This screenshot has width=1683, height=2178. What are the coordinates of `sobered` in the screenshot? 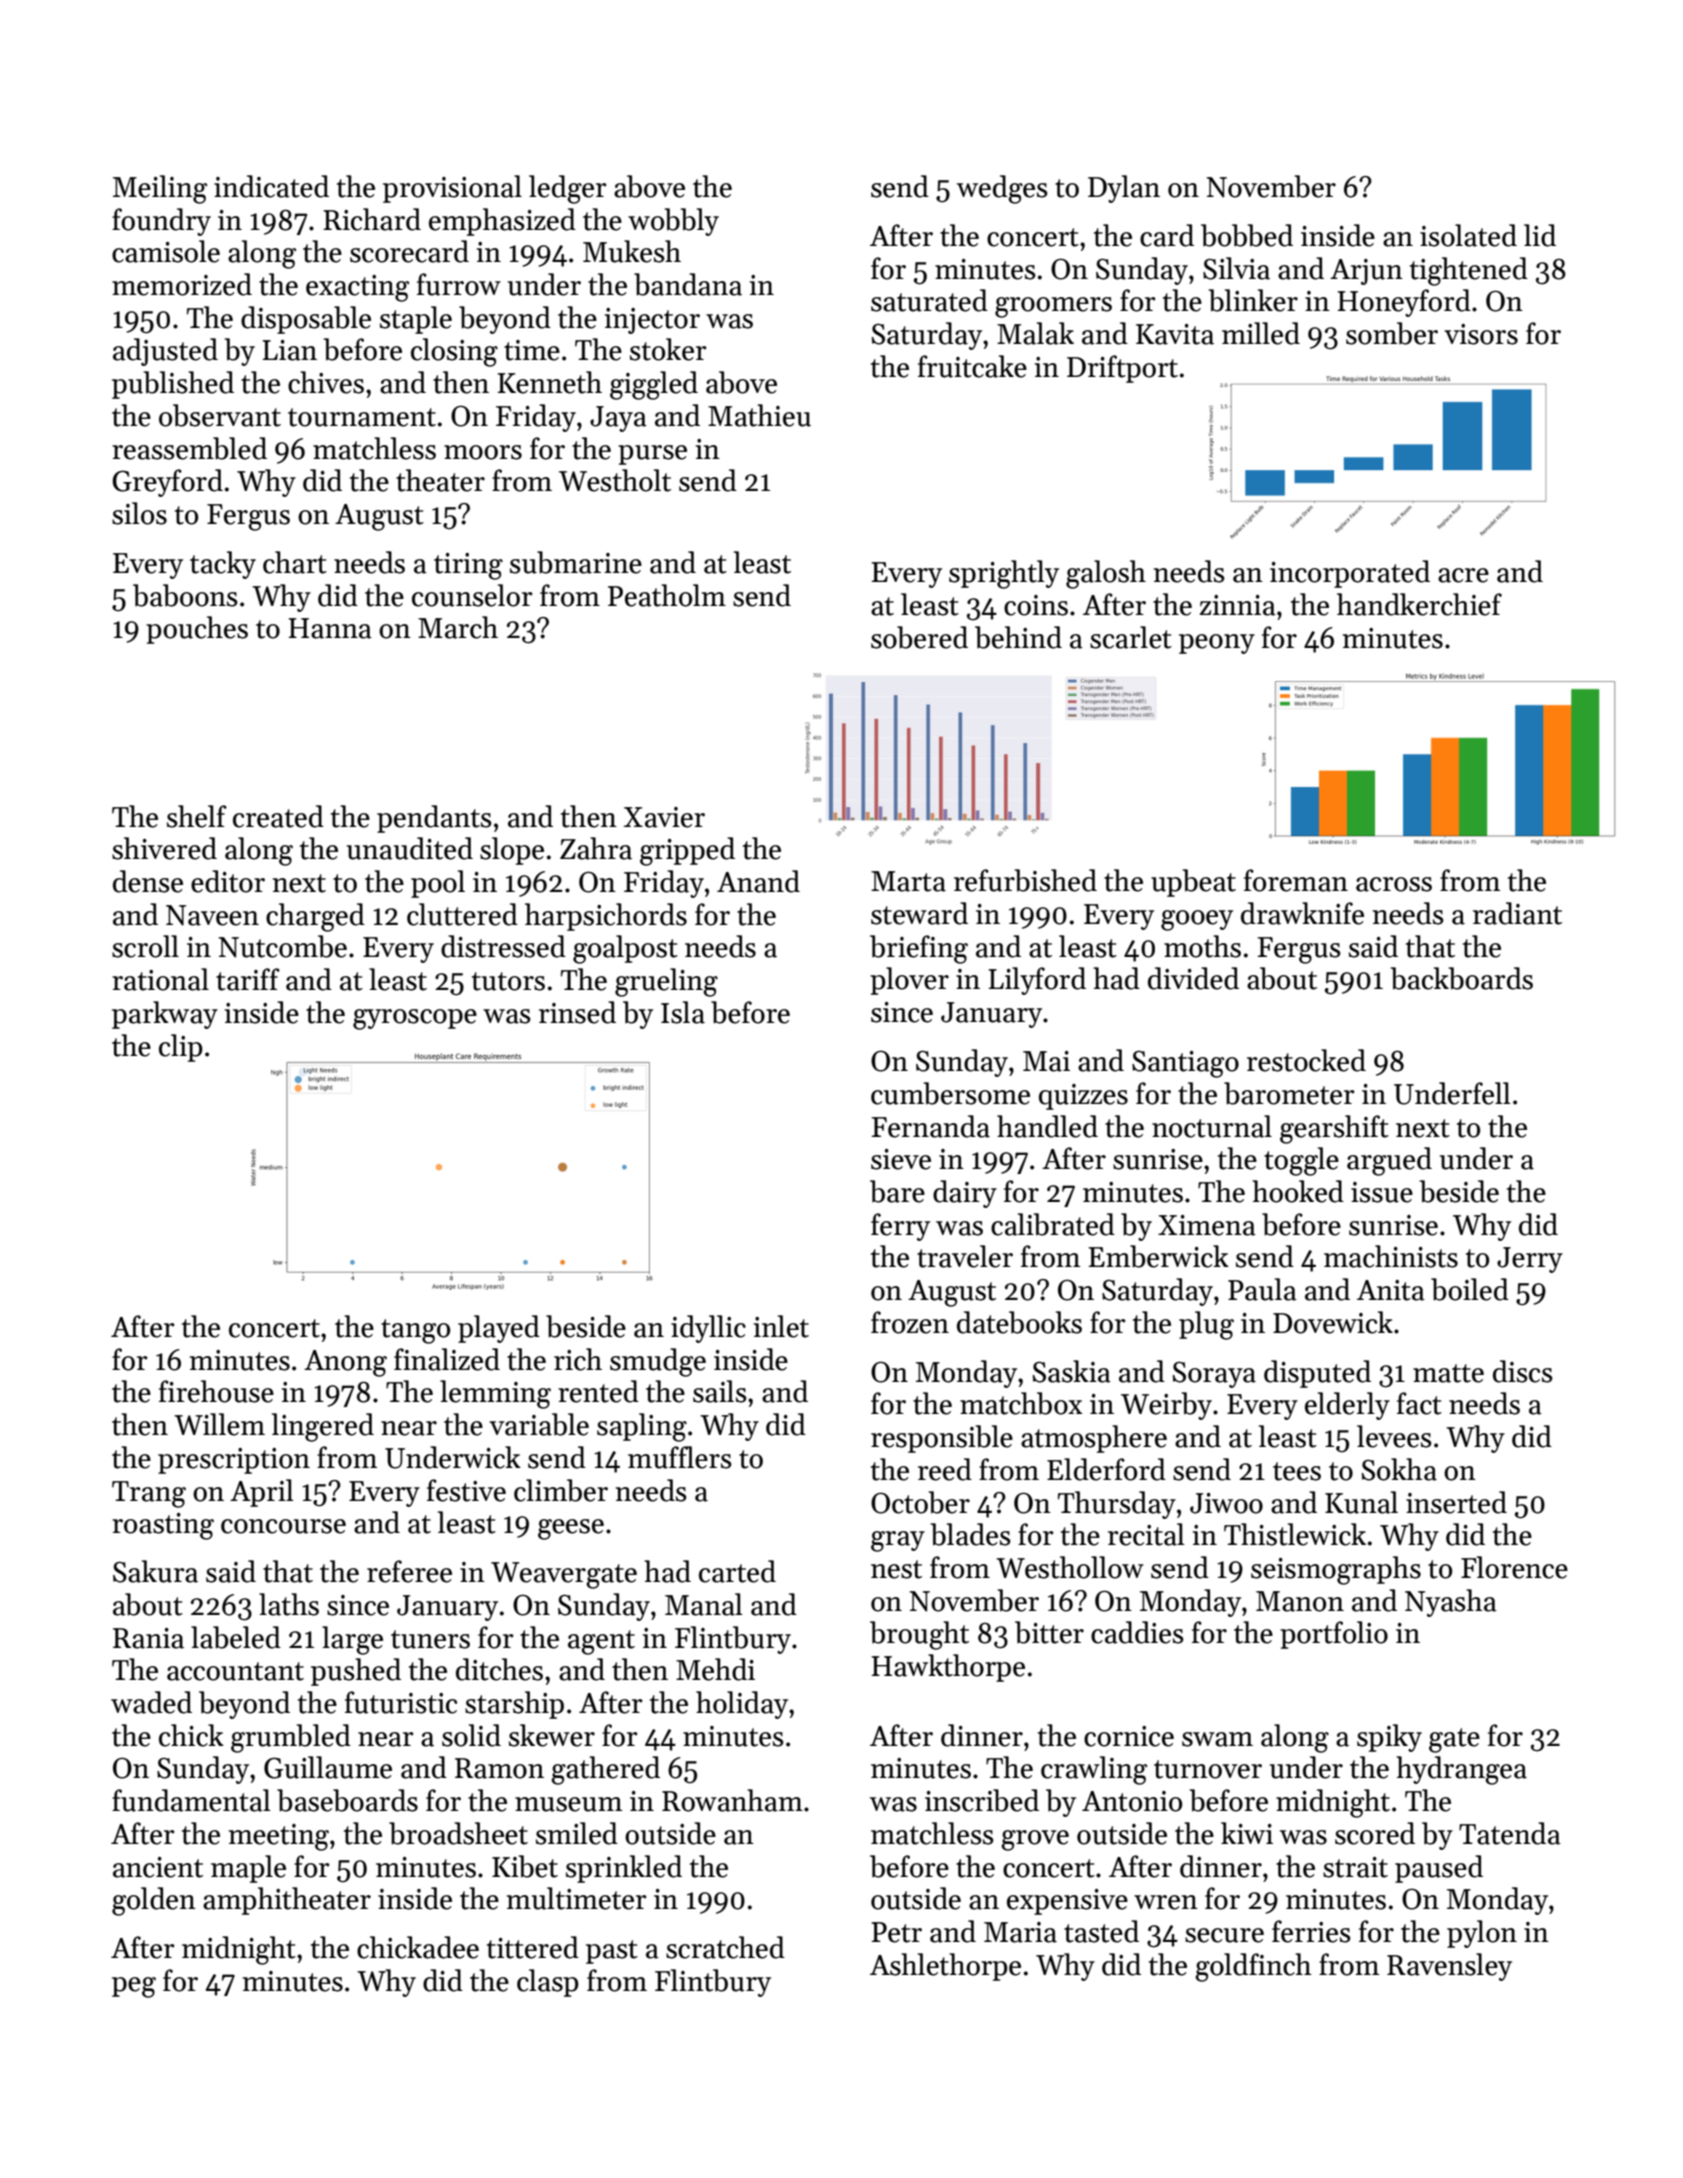 It's located at (919, 637).
